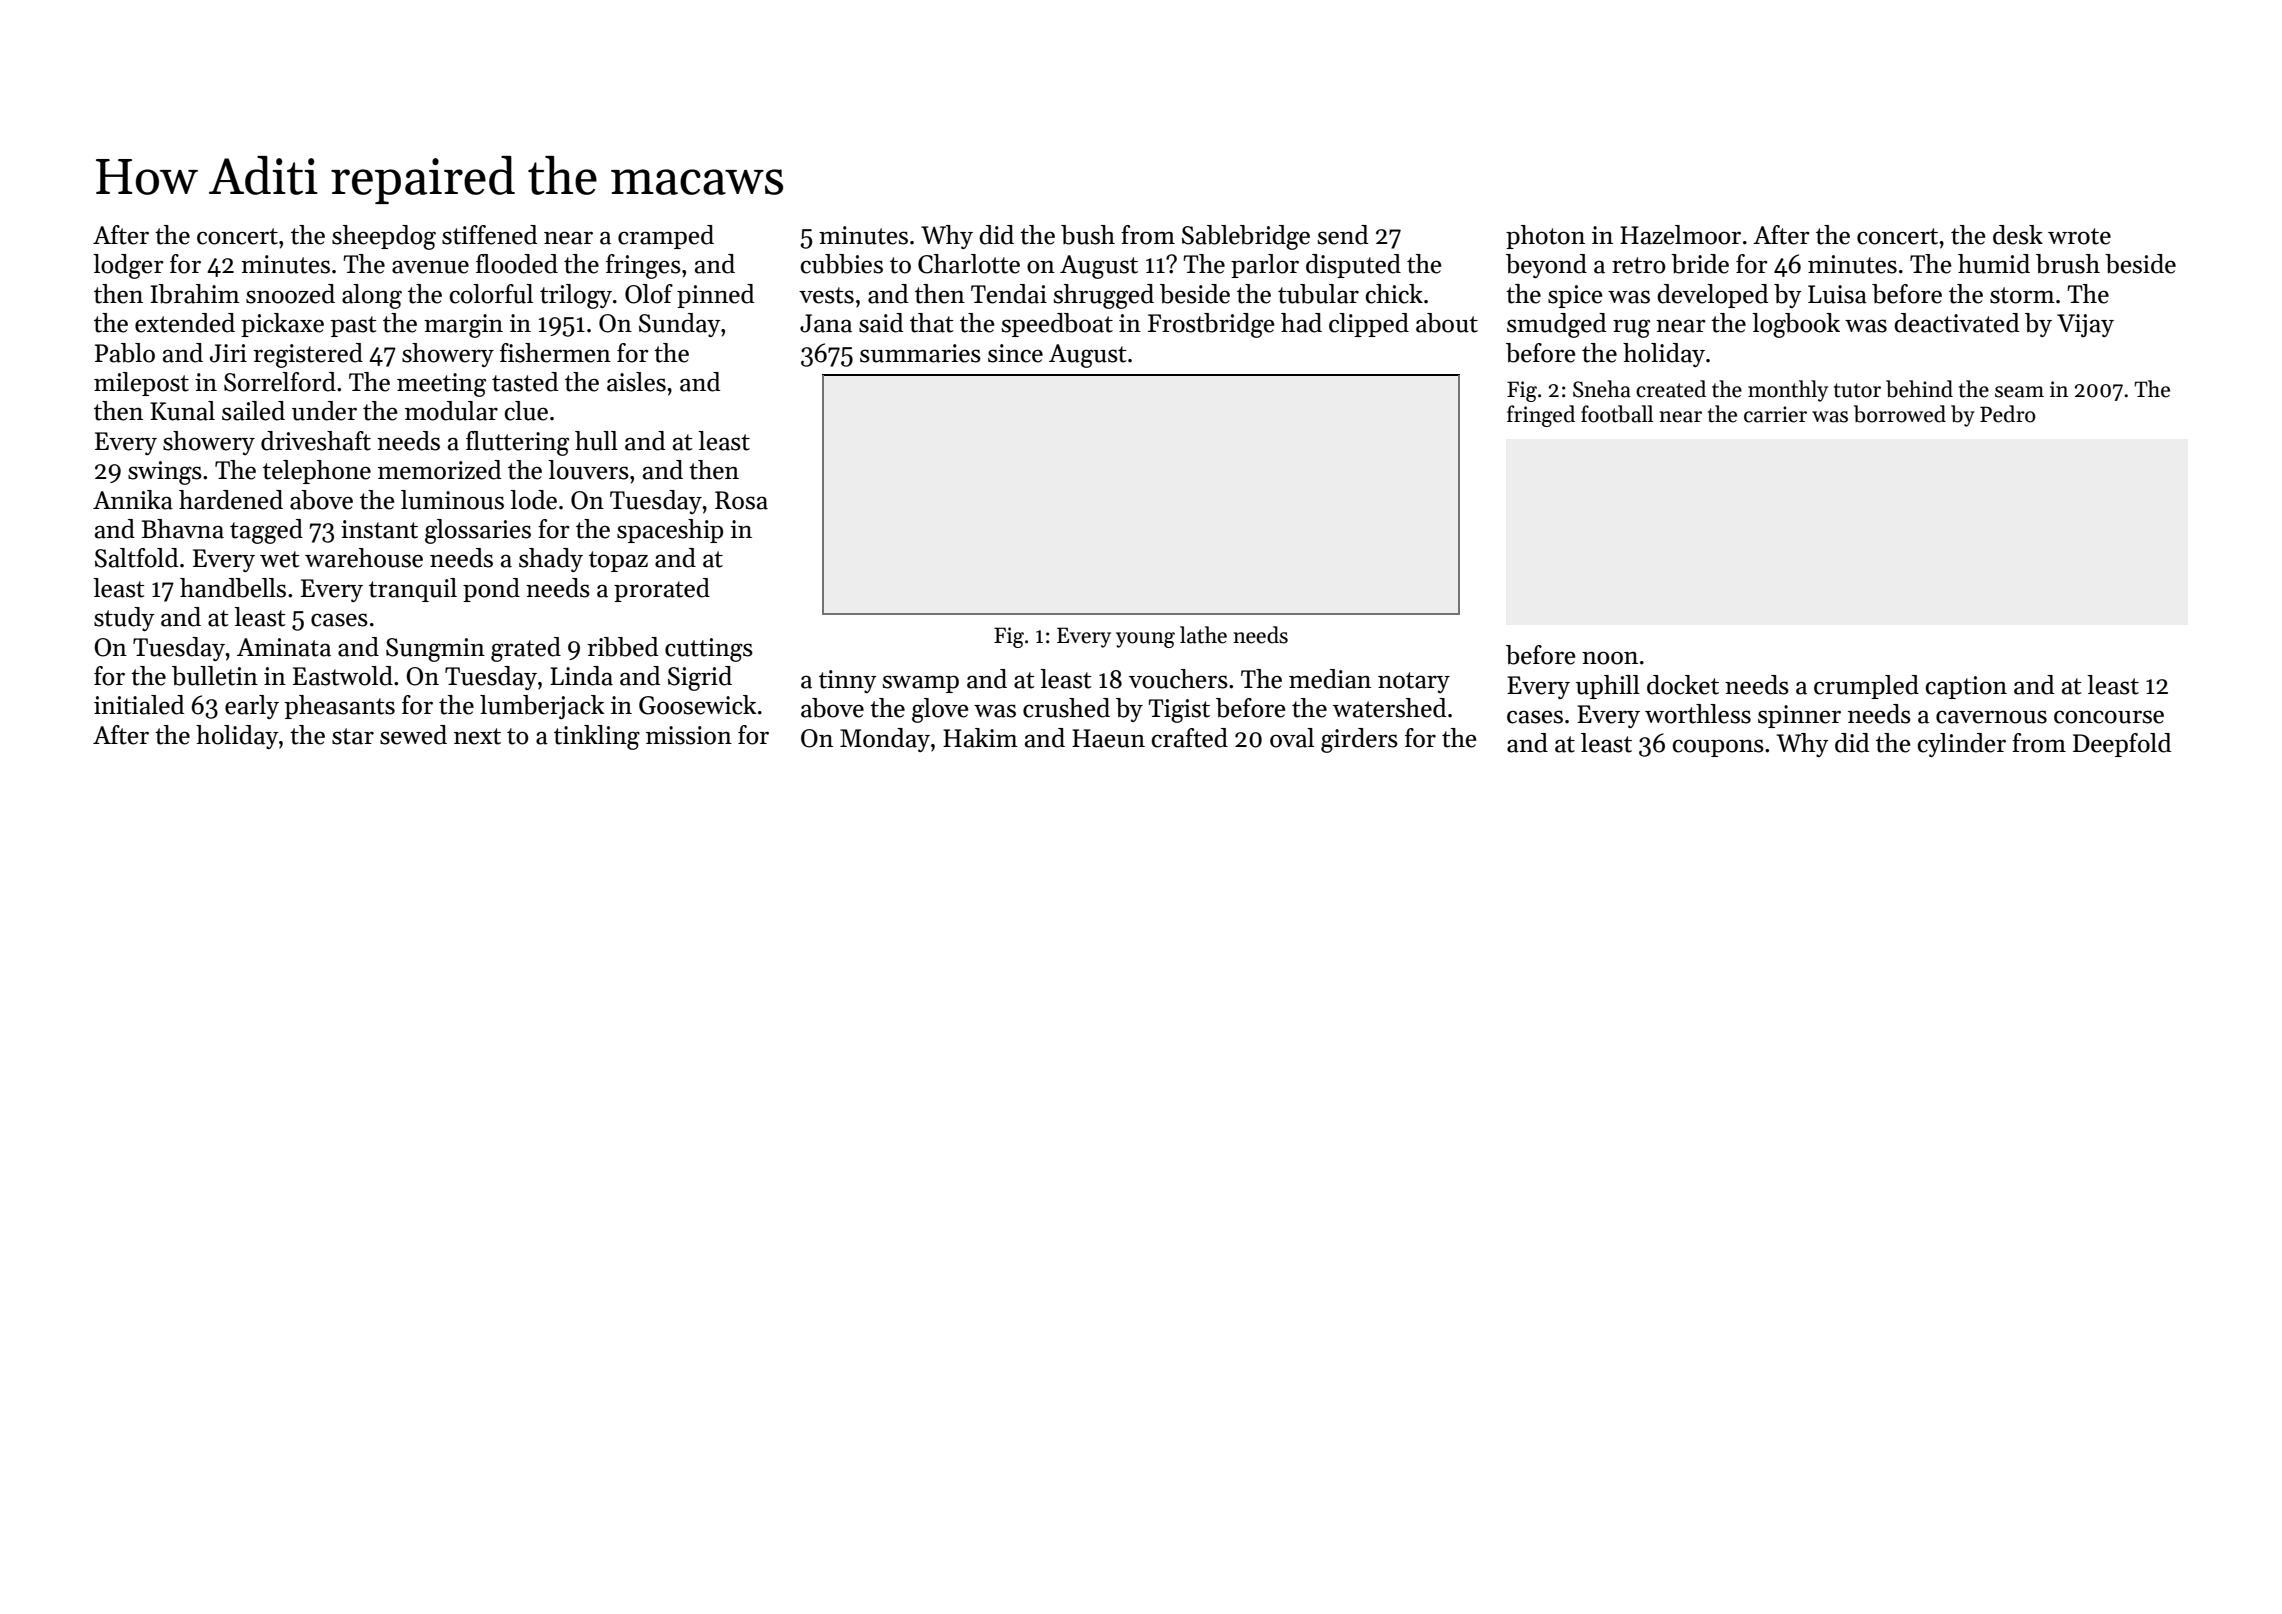 This screenshot has height=1614, width=2282. What do you see at coordinates (1718, 748) in the screenshot?
I see `coupons` at bounding box center [1718, 748].
